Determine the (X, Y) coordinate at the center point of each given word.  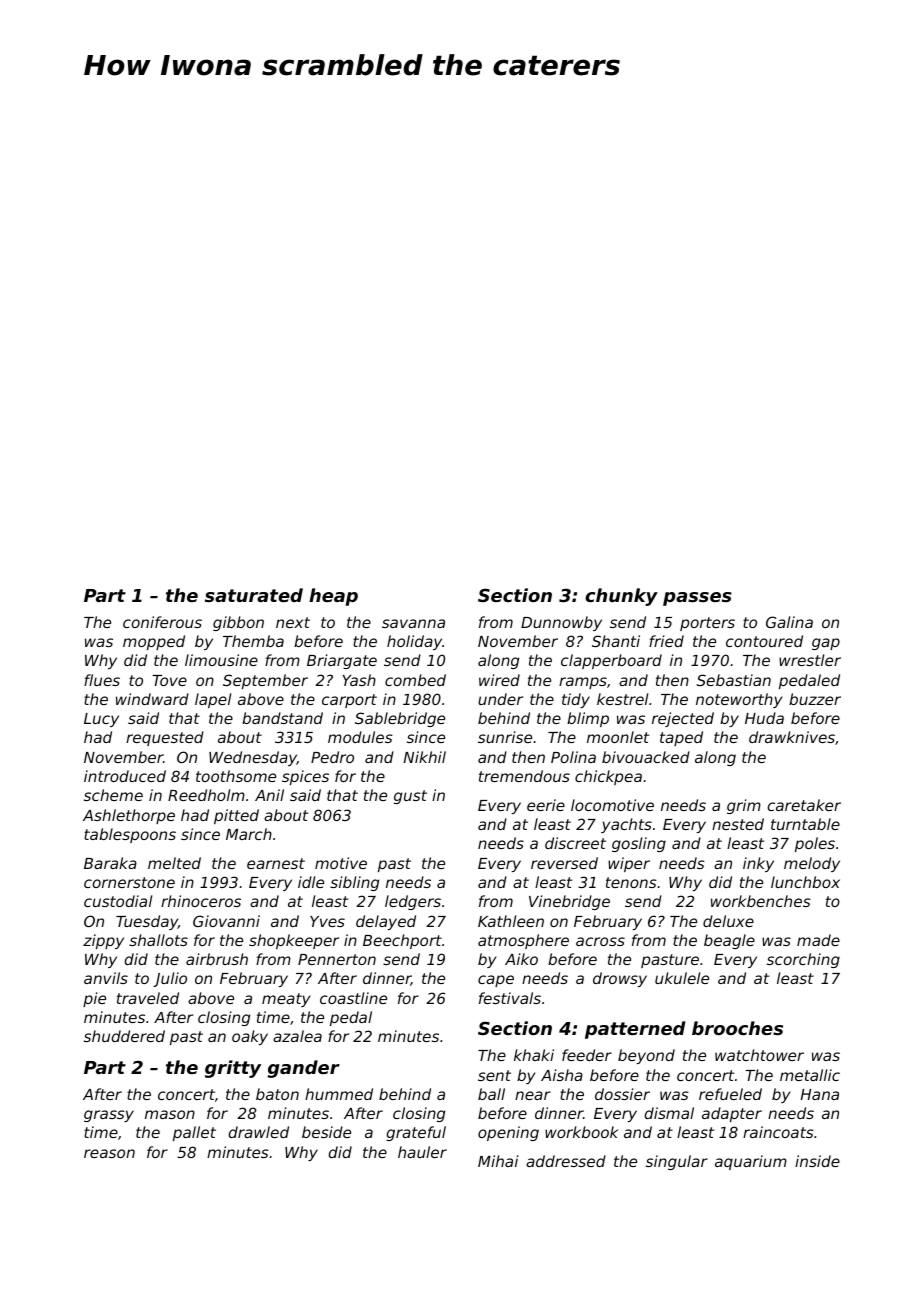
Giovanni (226, 921)
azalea (297, 1036)
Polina (573, 757)
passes (697, 599)
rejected (683, 719)
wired (499, 680)
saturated (254, 595)
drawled (258, 1132)
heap (333, 597)
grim (744, 806)
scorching (803, 960)
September (265, 681)
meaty (286, 1000)
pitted (236, 816)
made (818, 940)
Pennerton (337, 959)
